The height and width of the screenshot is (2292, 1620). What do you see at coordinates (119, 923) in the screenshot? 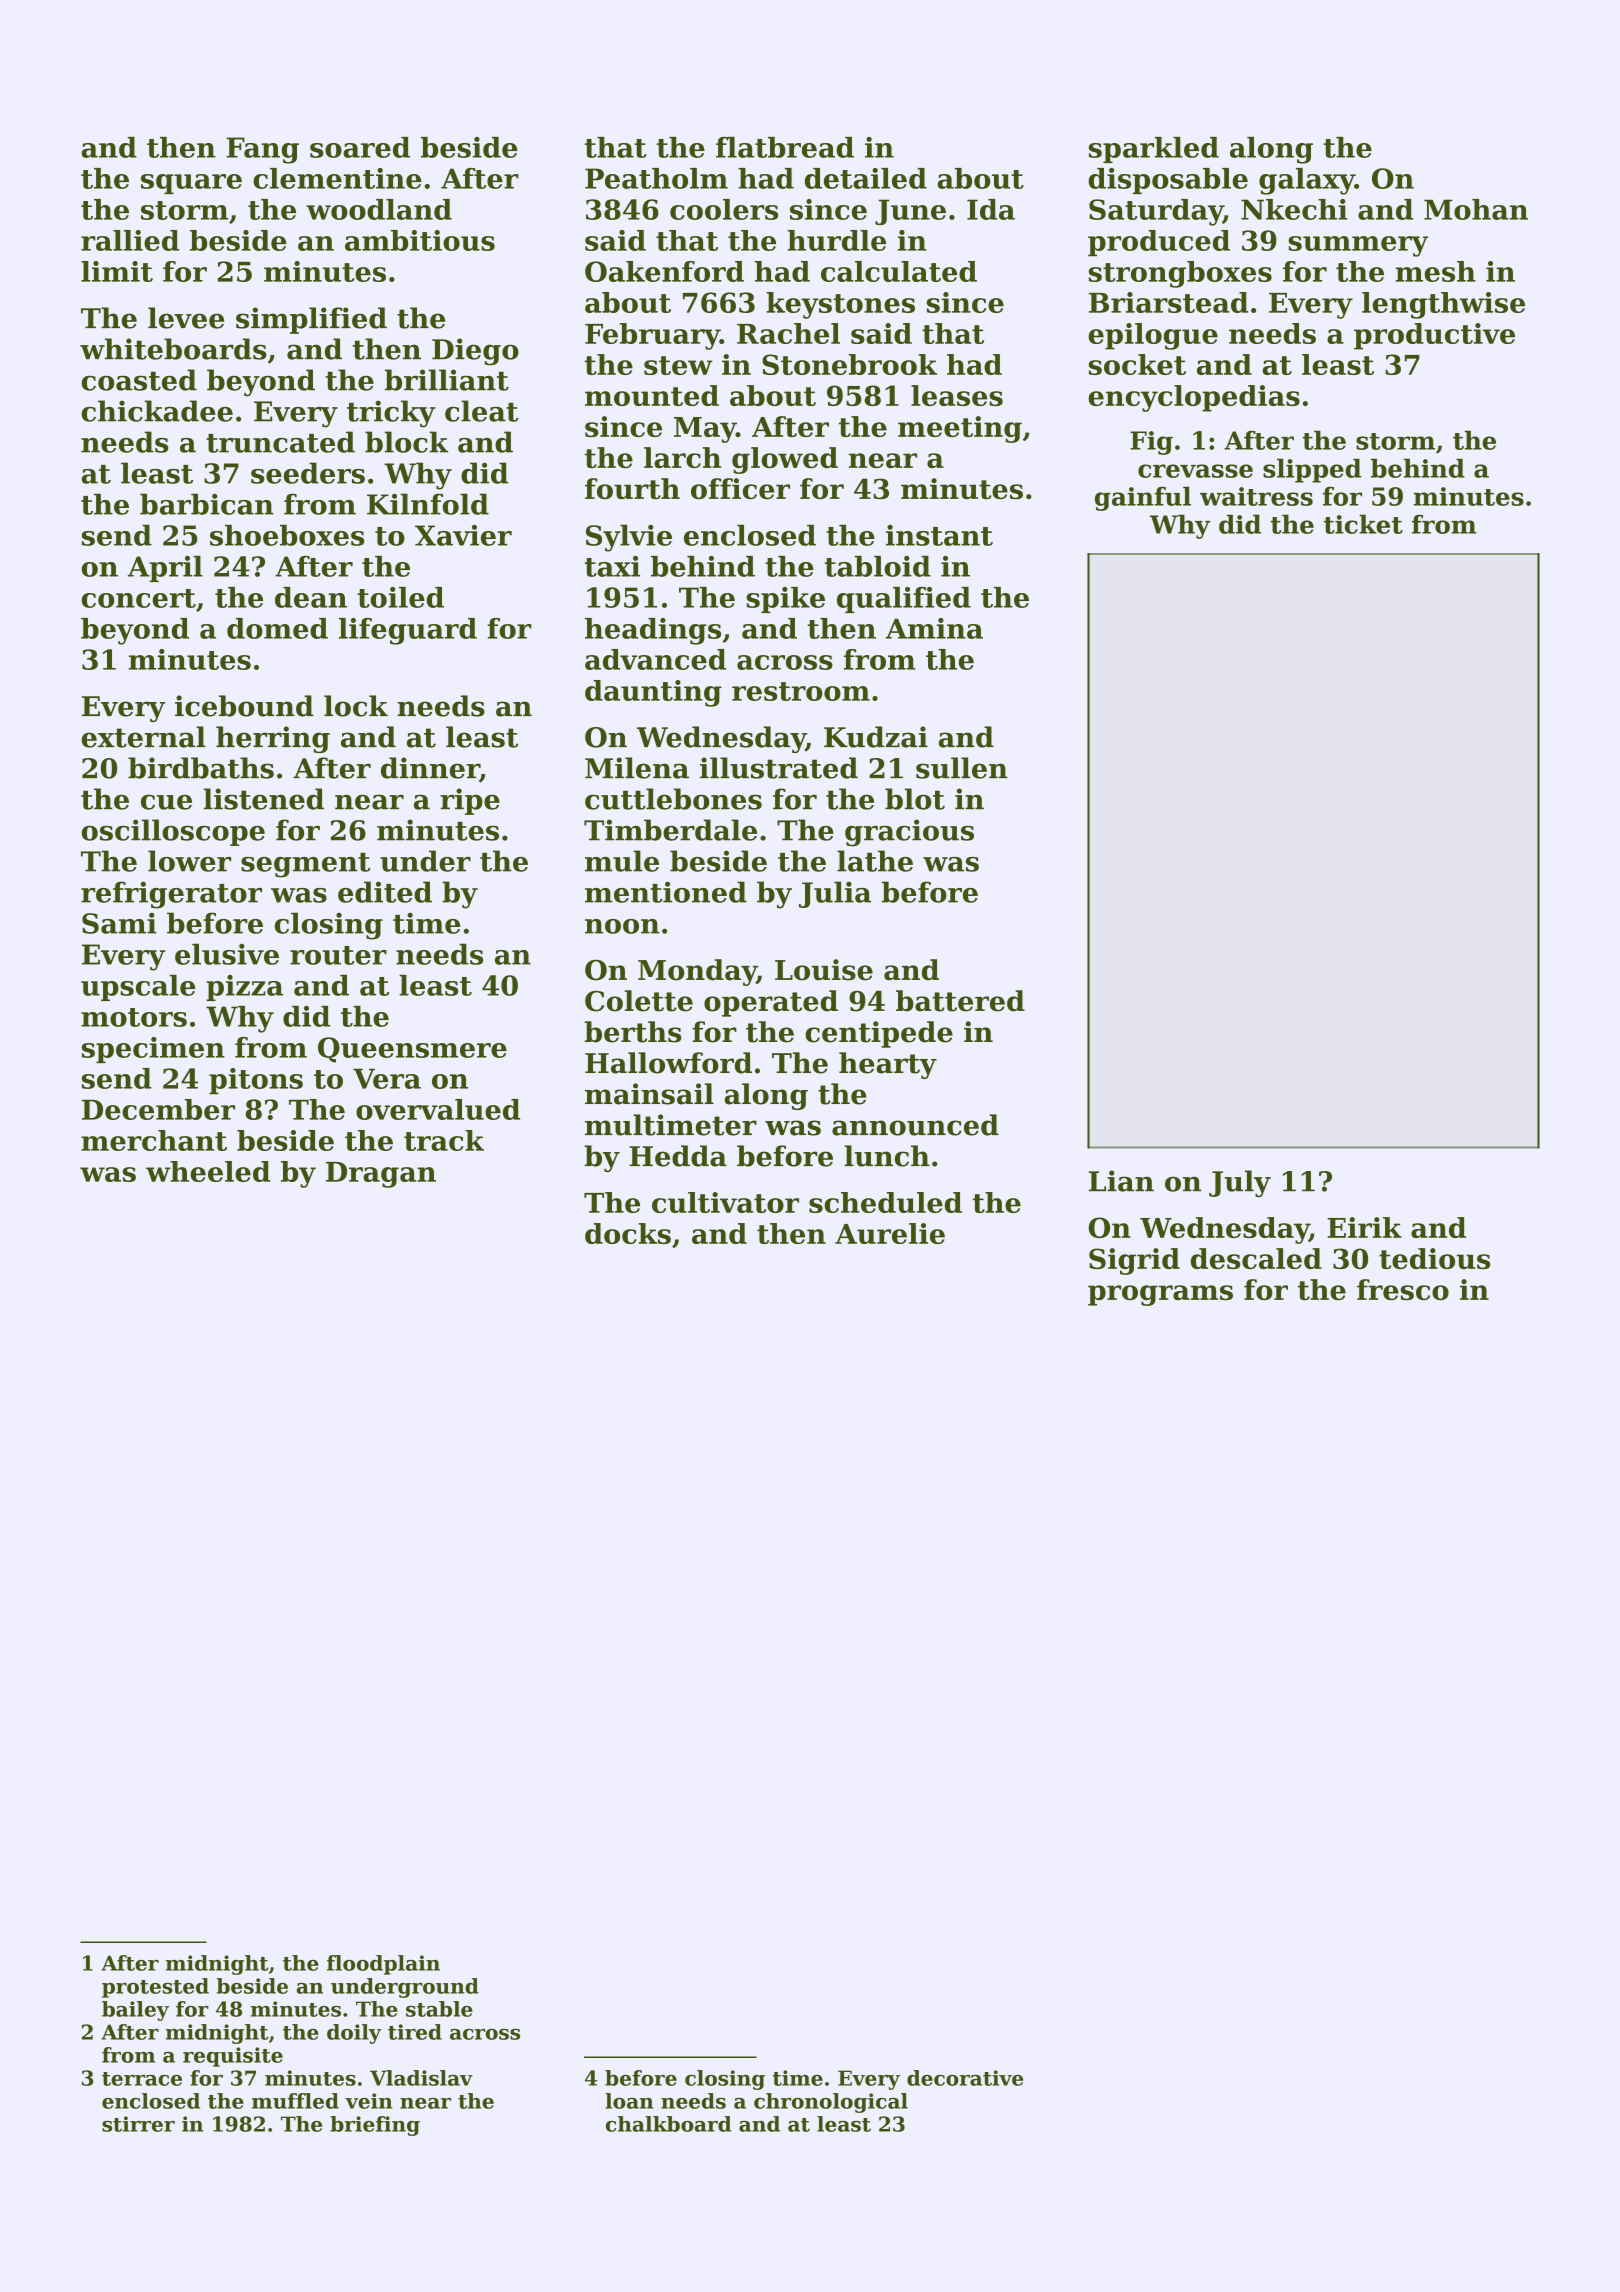
I see `Sami` at bounding box center [119, 923].
